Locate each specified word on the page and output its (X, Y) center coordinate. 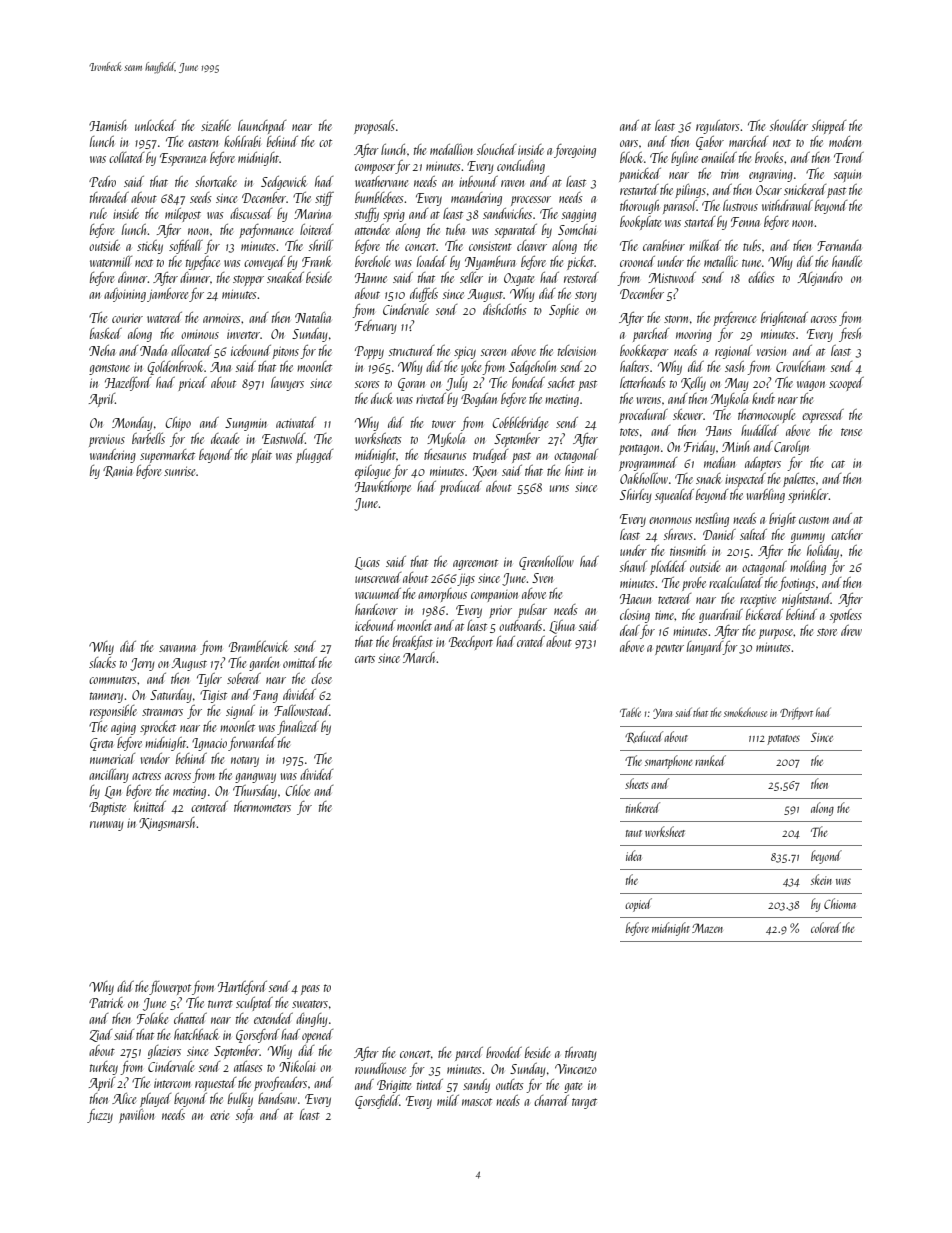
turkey (104, 1068)
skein (821, 879)
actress (146, 776)
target (584, 1103)
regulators (718, 127)
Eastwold (283, 438)
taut (634, 833)
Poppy (369, 352)
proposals (374, 127)
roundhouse (380, 1068)
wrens (648, 400)
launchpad (262, 127)
